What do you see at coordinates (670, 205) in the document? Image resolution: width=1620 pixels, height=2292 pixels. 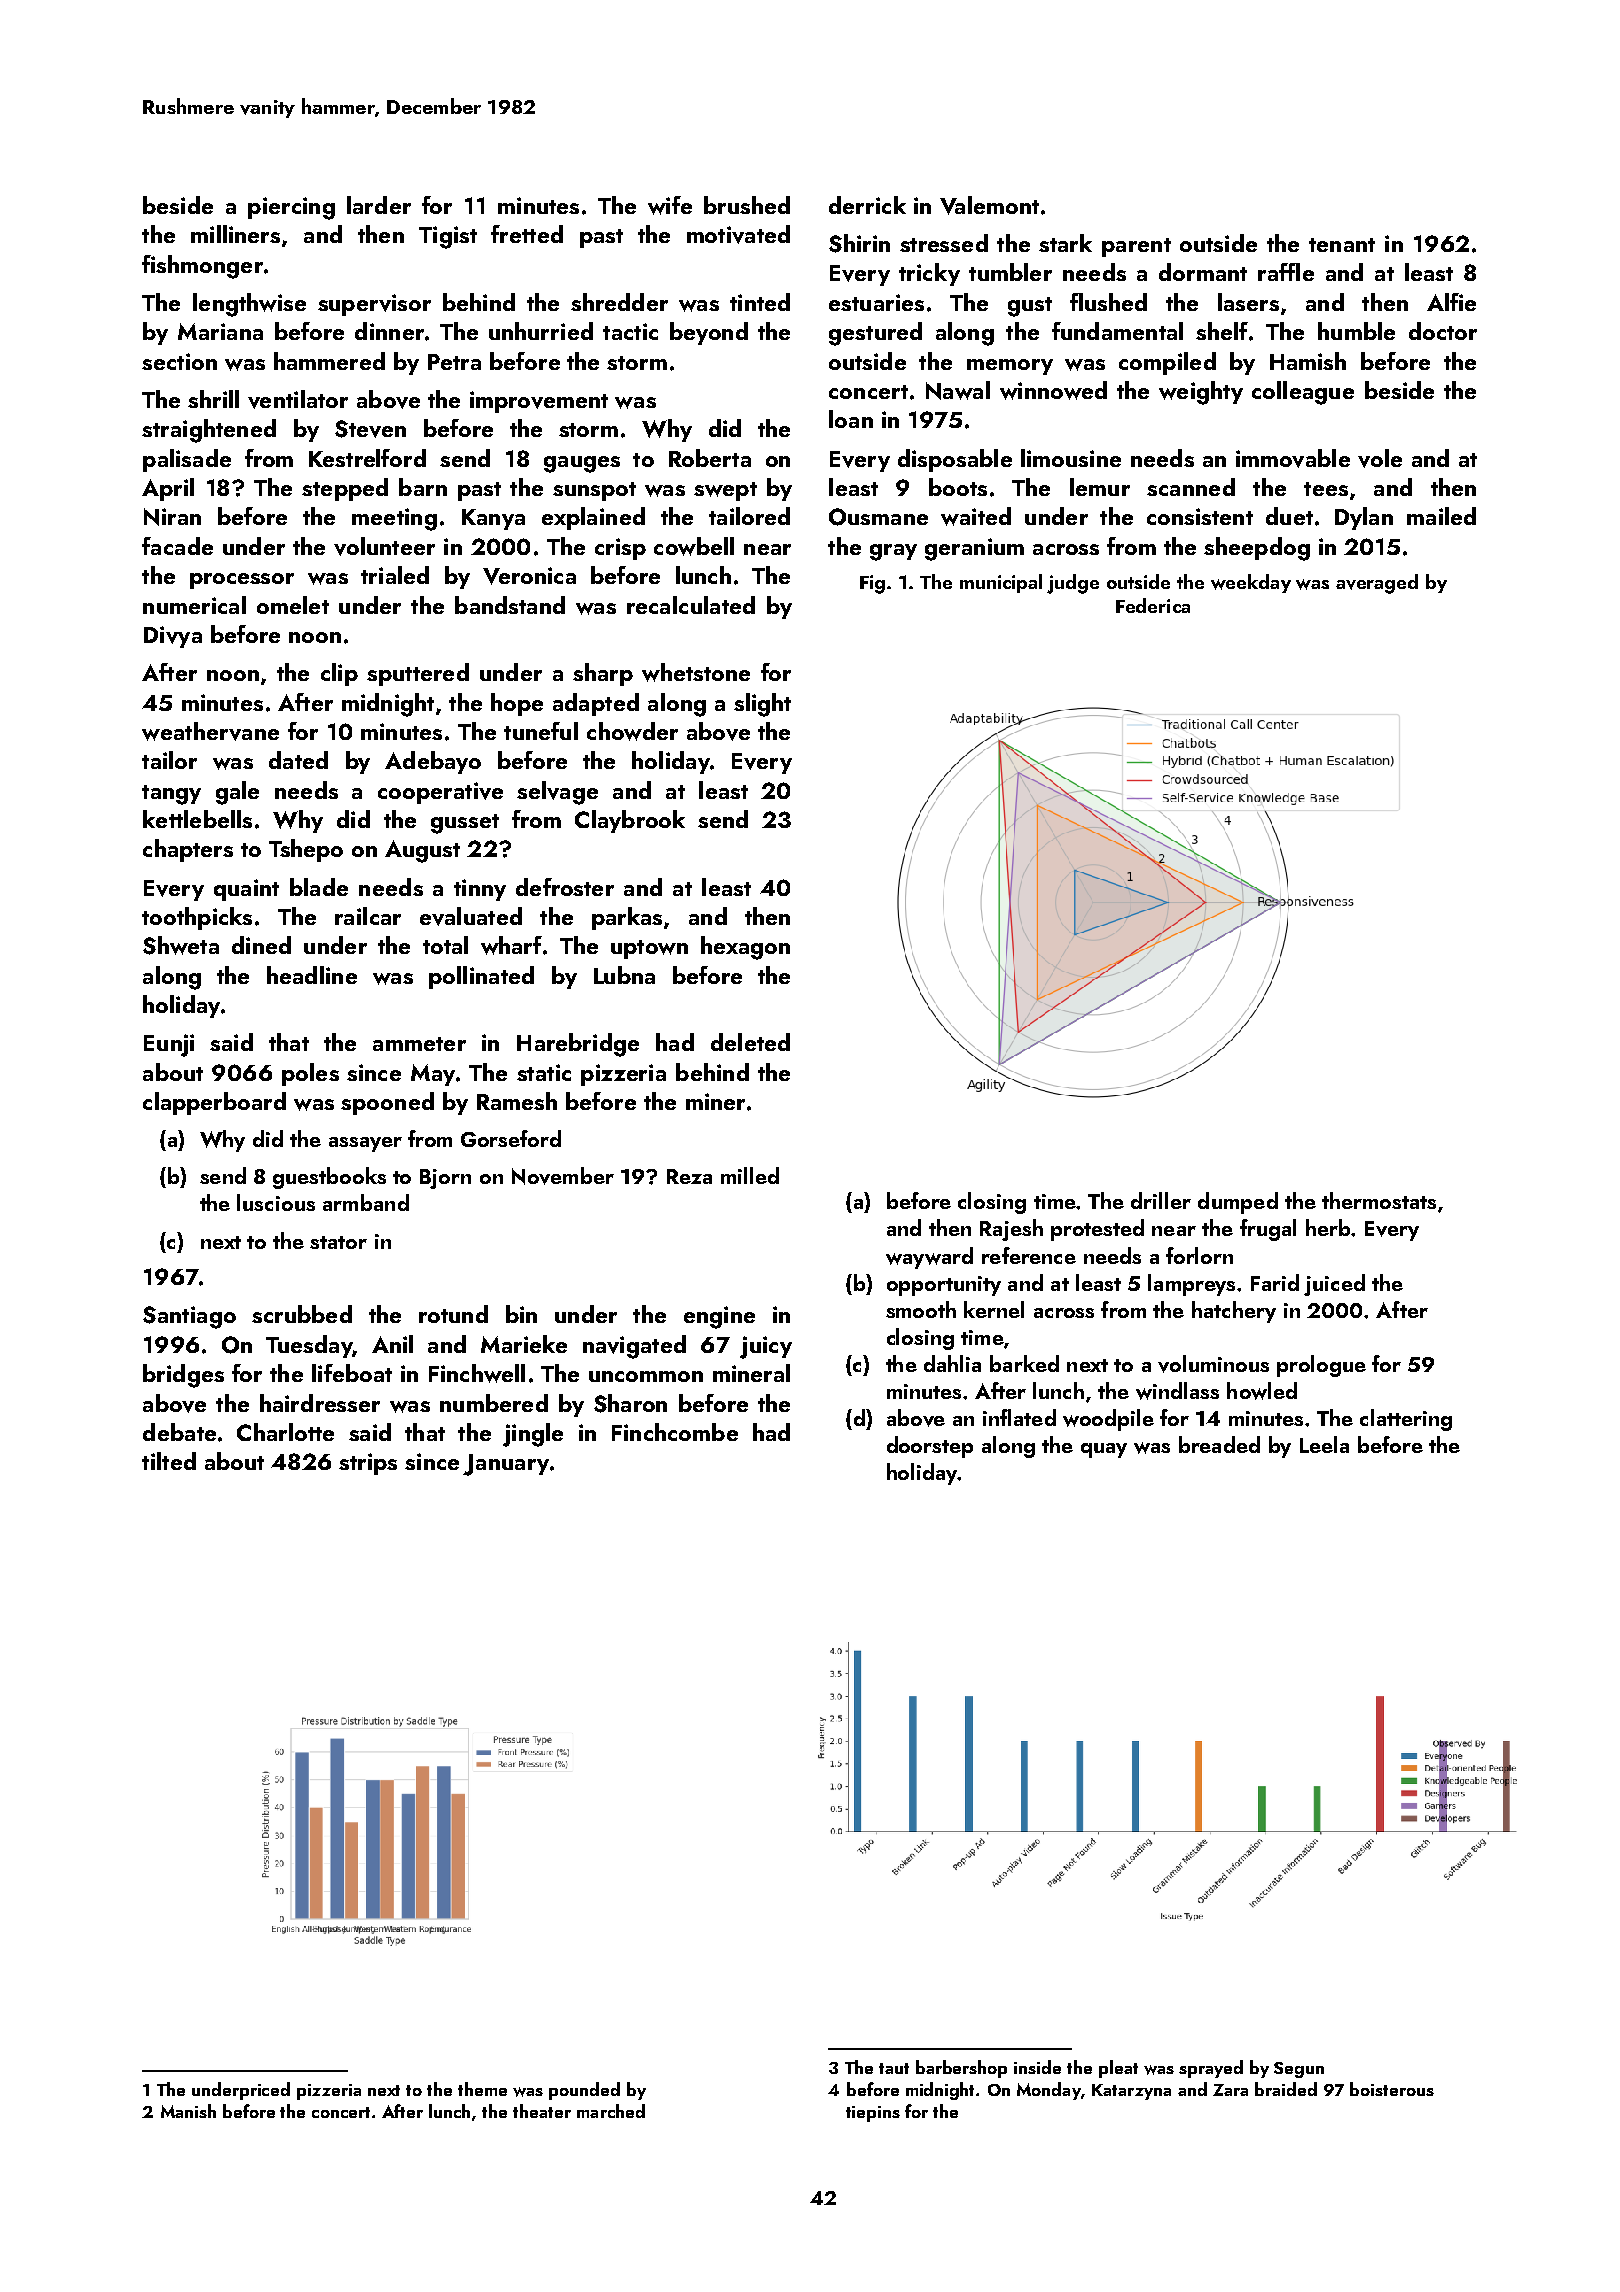 I see `wife` at bounding box center [670, 205].
